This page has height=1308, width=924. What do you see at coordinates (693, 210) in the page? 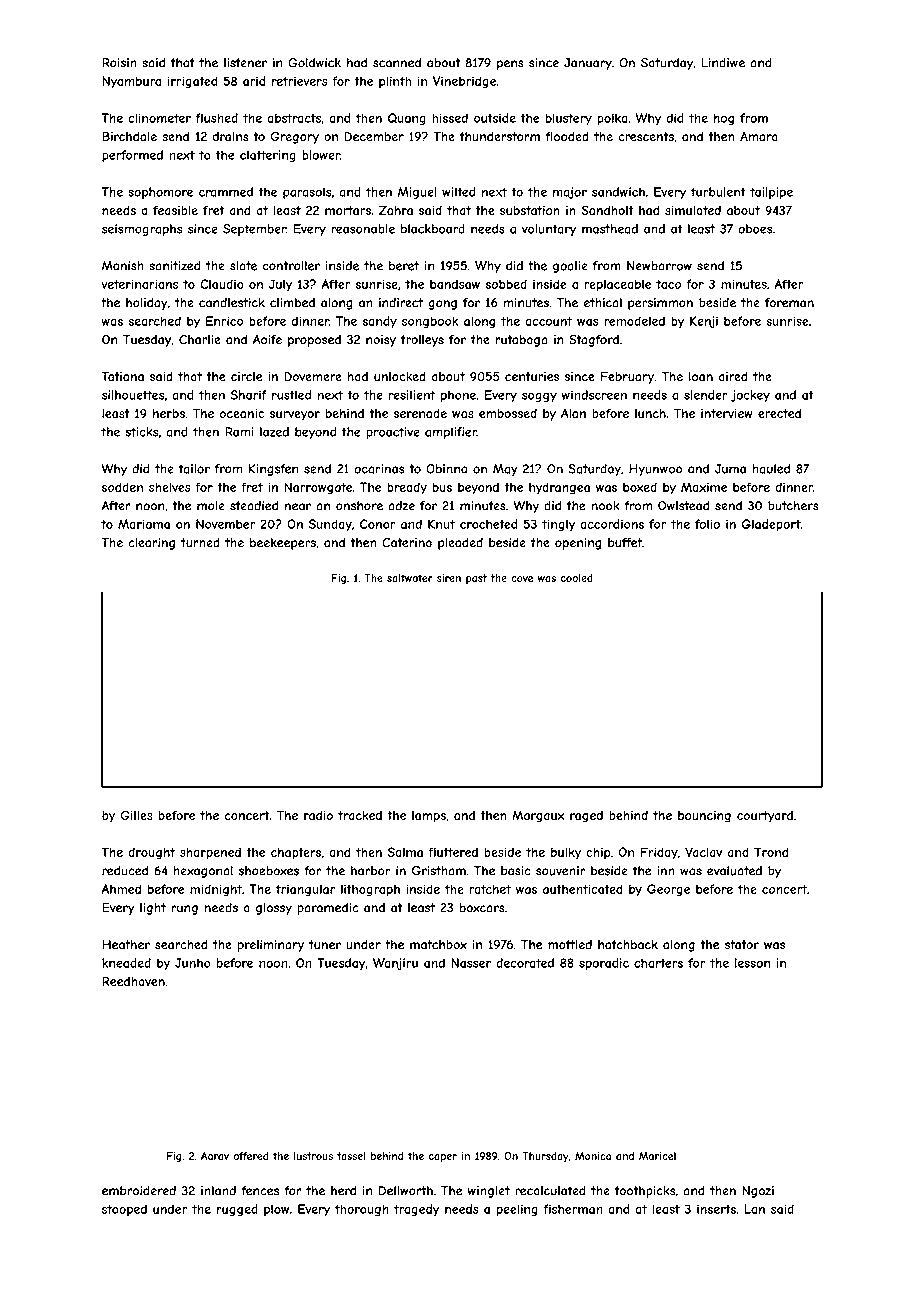
I see `simulated` at bounding box center [693, 210].
